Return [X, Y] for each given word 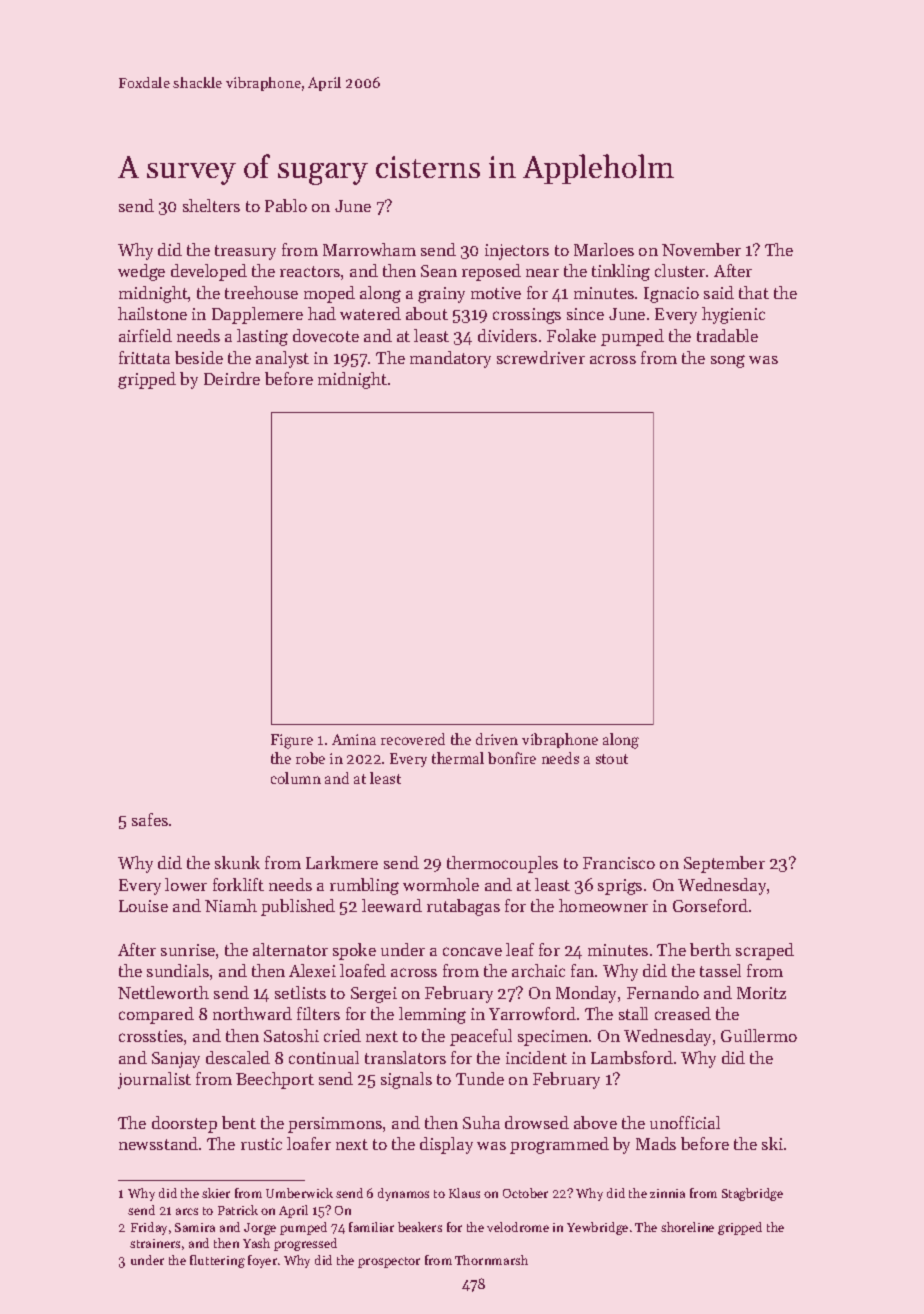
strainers [155, 1243]
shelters [211, 205]
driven [497, 739]
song [728, 361]
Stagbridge [752, 1194]
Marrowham [369, 249]
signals [406, 1080]
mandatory [450, 359]
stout [612, 759]
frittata [144, 357]
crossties [151, 1036]
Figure [292, 741]
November [701, 249]
